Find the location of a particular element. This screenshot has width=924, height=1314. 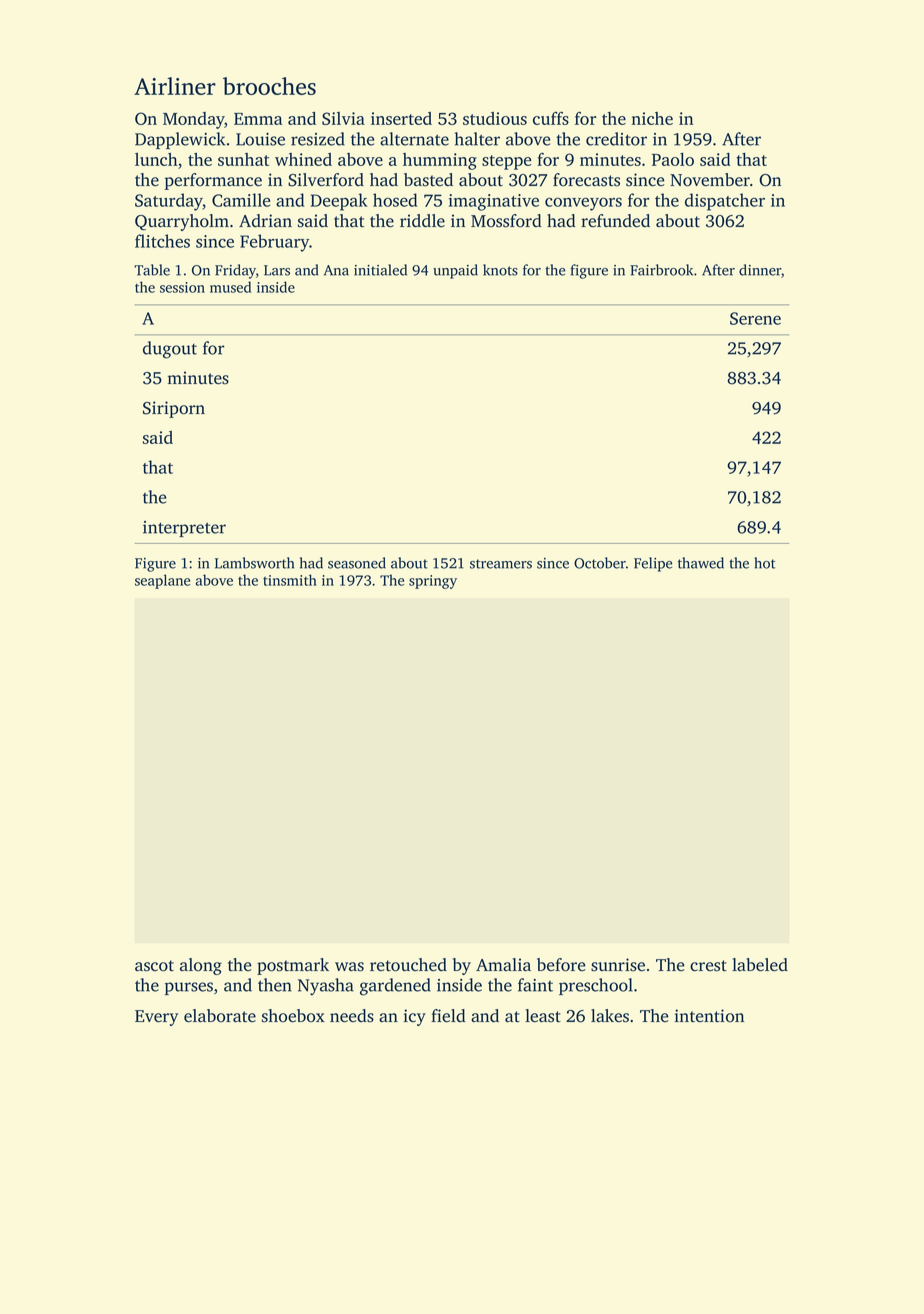

Friday is located at coordinates (235, 271).
